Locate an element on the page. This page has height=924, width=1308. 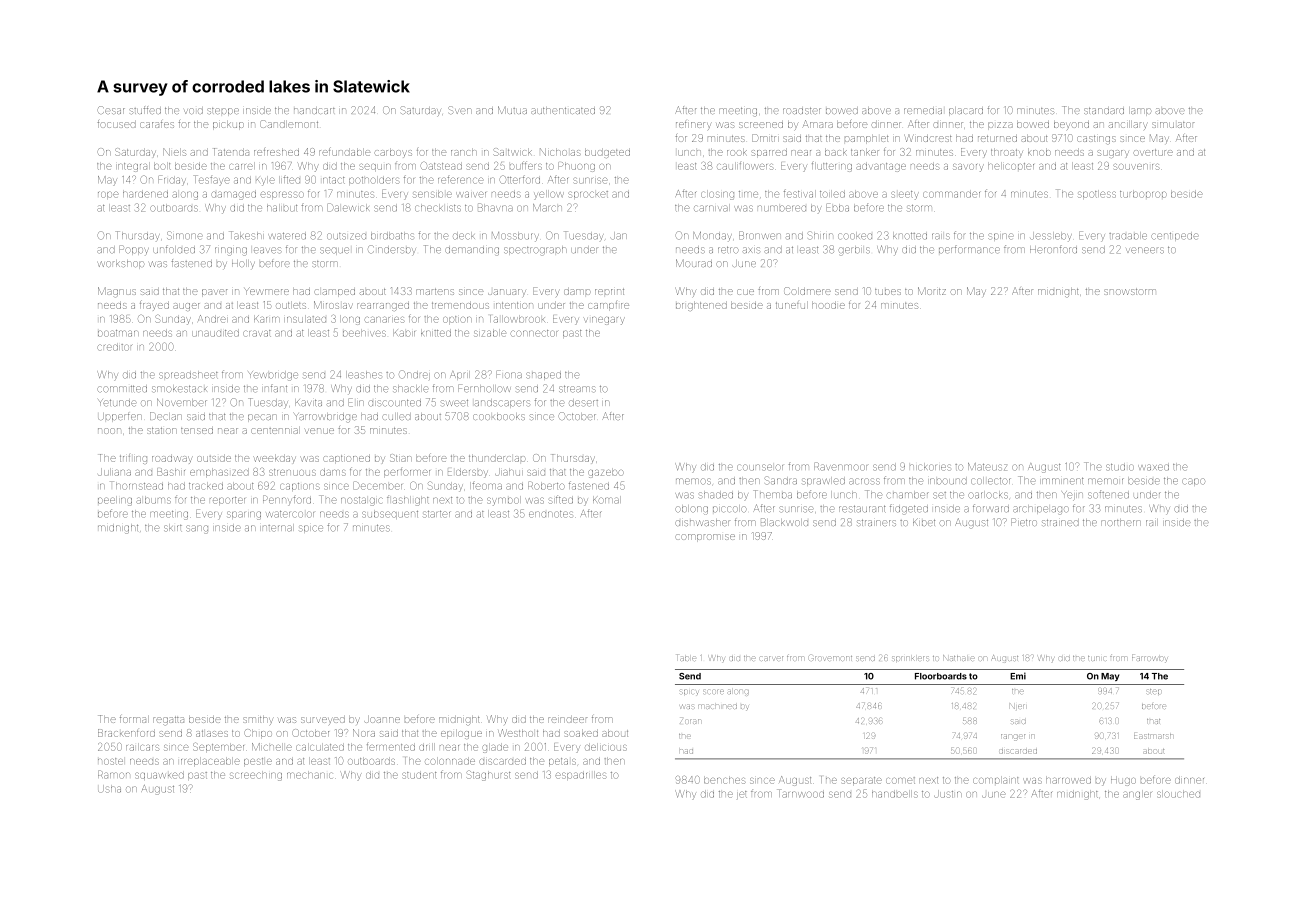
Usha is located at coordinates (109, 789).
